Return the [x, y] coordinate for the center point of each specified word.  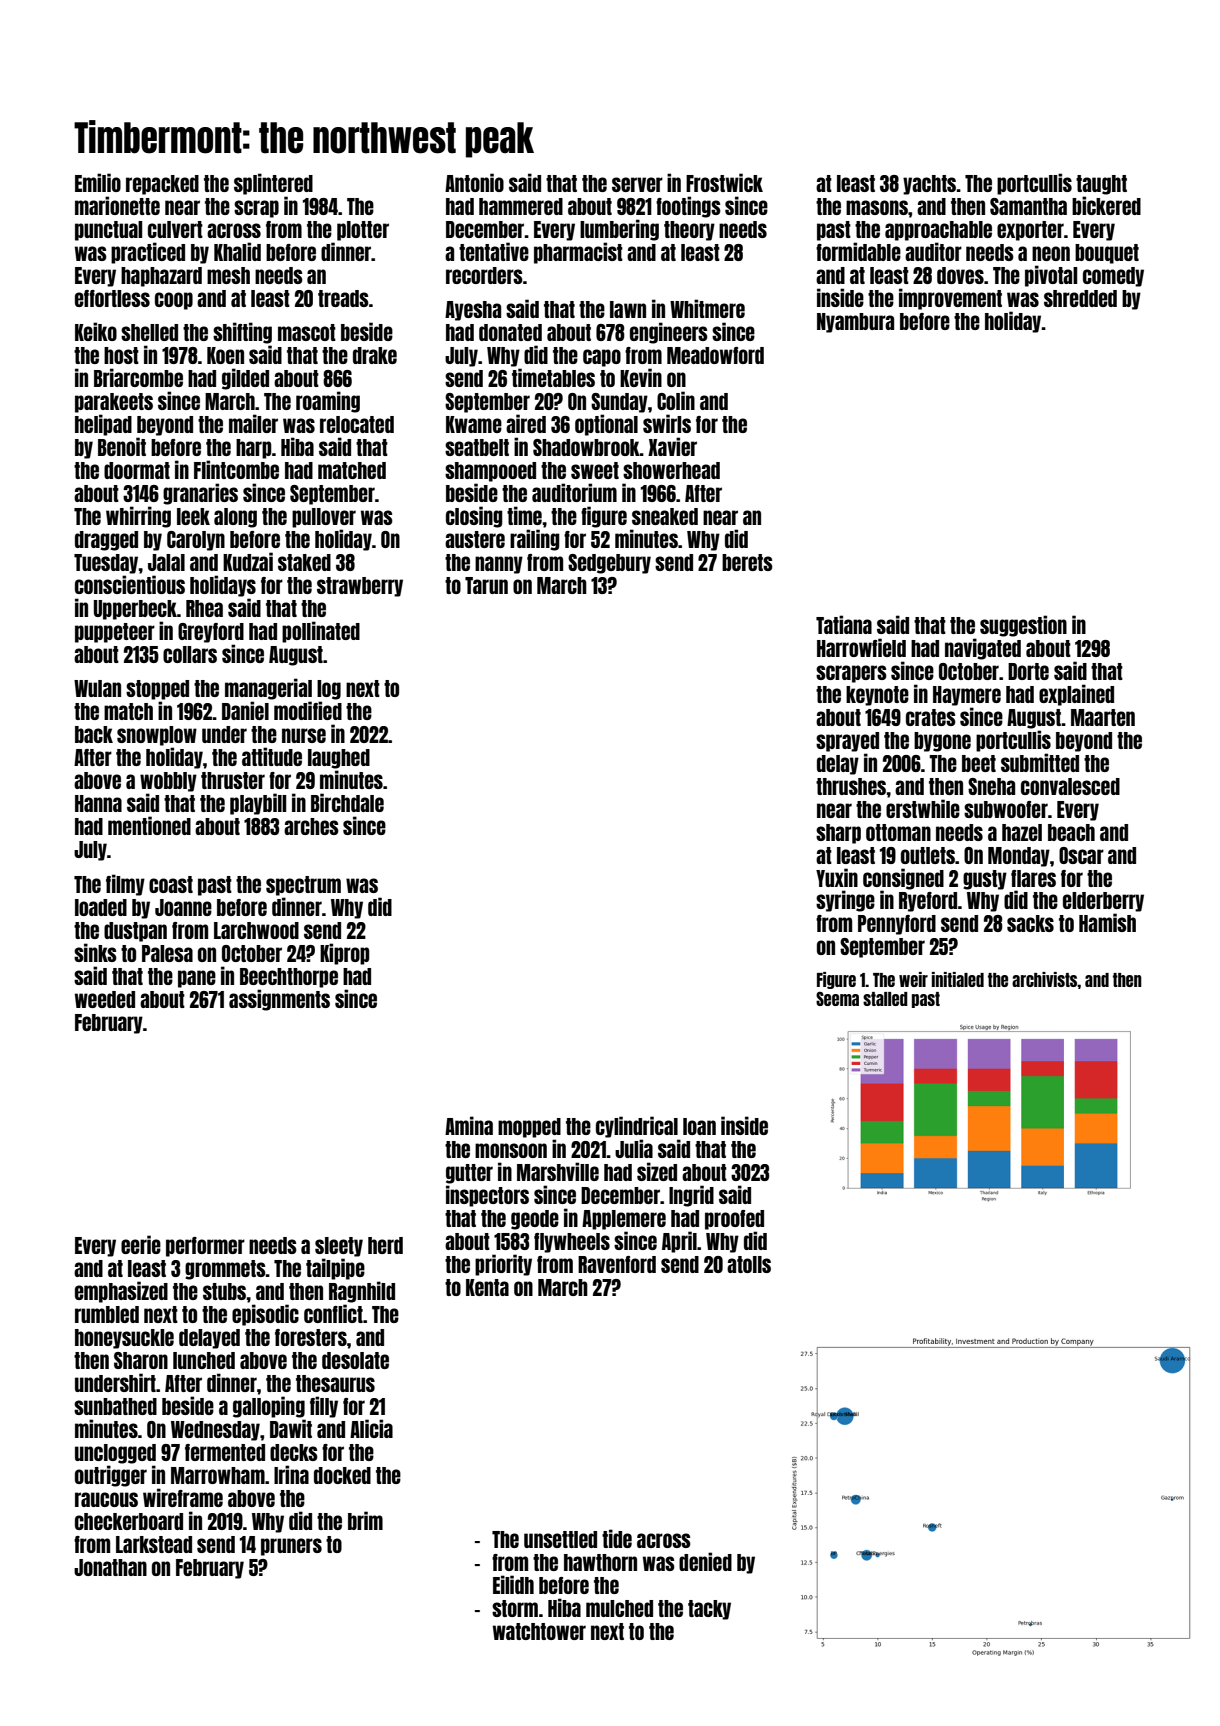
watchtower [539, 1631]
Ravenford [617, 1264]
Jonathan [110, 1567]
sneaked [665, 516]
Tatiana [844, 624]
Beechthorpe [289, 978]
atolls [749, 1264]
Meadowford [715, 355]
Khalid [237, 251]
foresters [311, 1337]
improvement [950, 299]
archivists [1045, 979]
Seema [837, 999]
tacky [709, 1610]
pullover [324, 518]
